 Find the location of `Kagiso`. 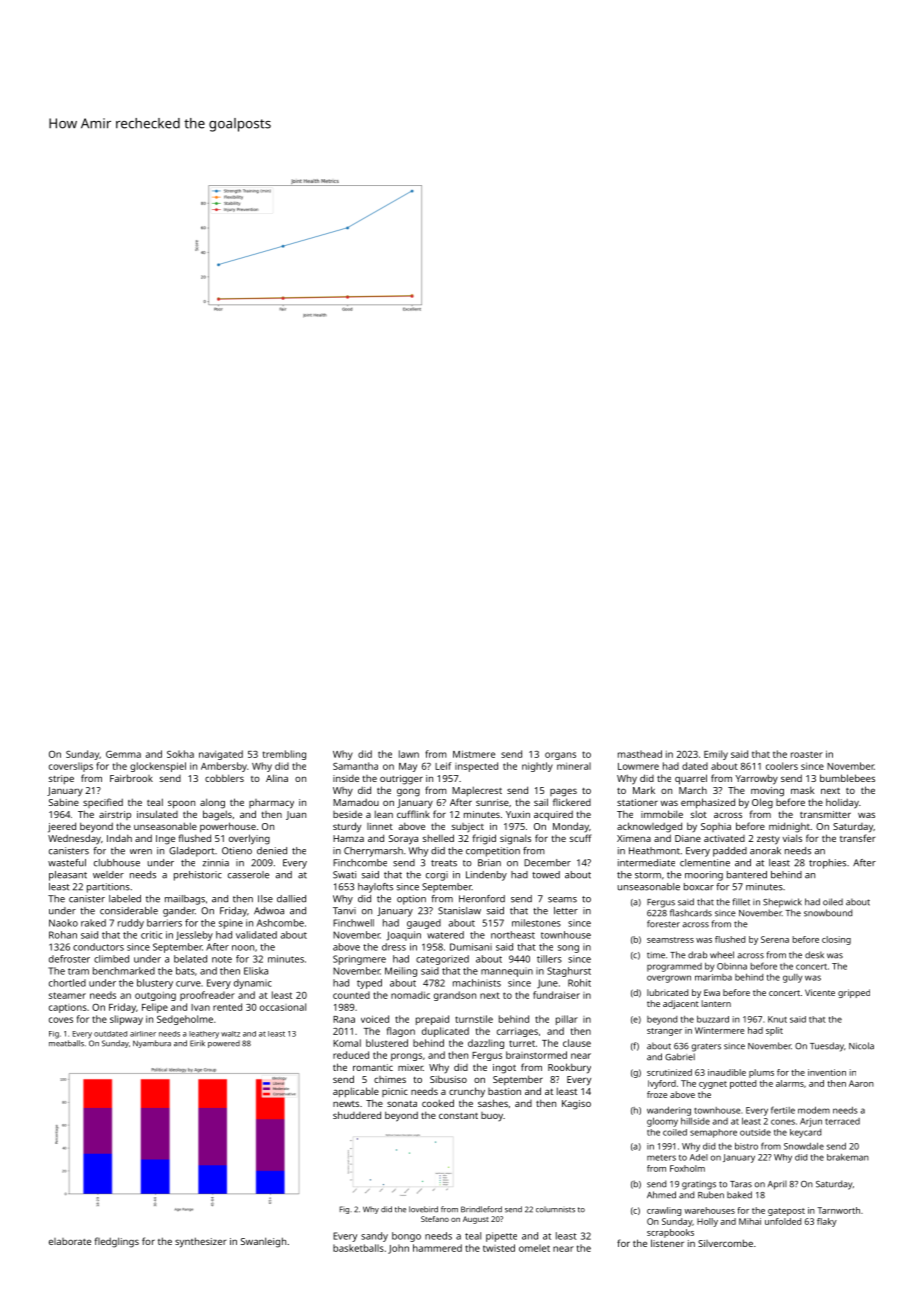

Kagiso is located at coordinates (576, 1105).
